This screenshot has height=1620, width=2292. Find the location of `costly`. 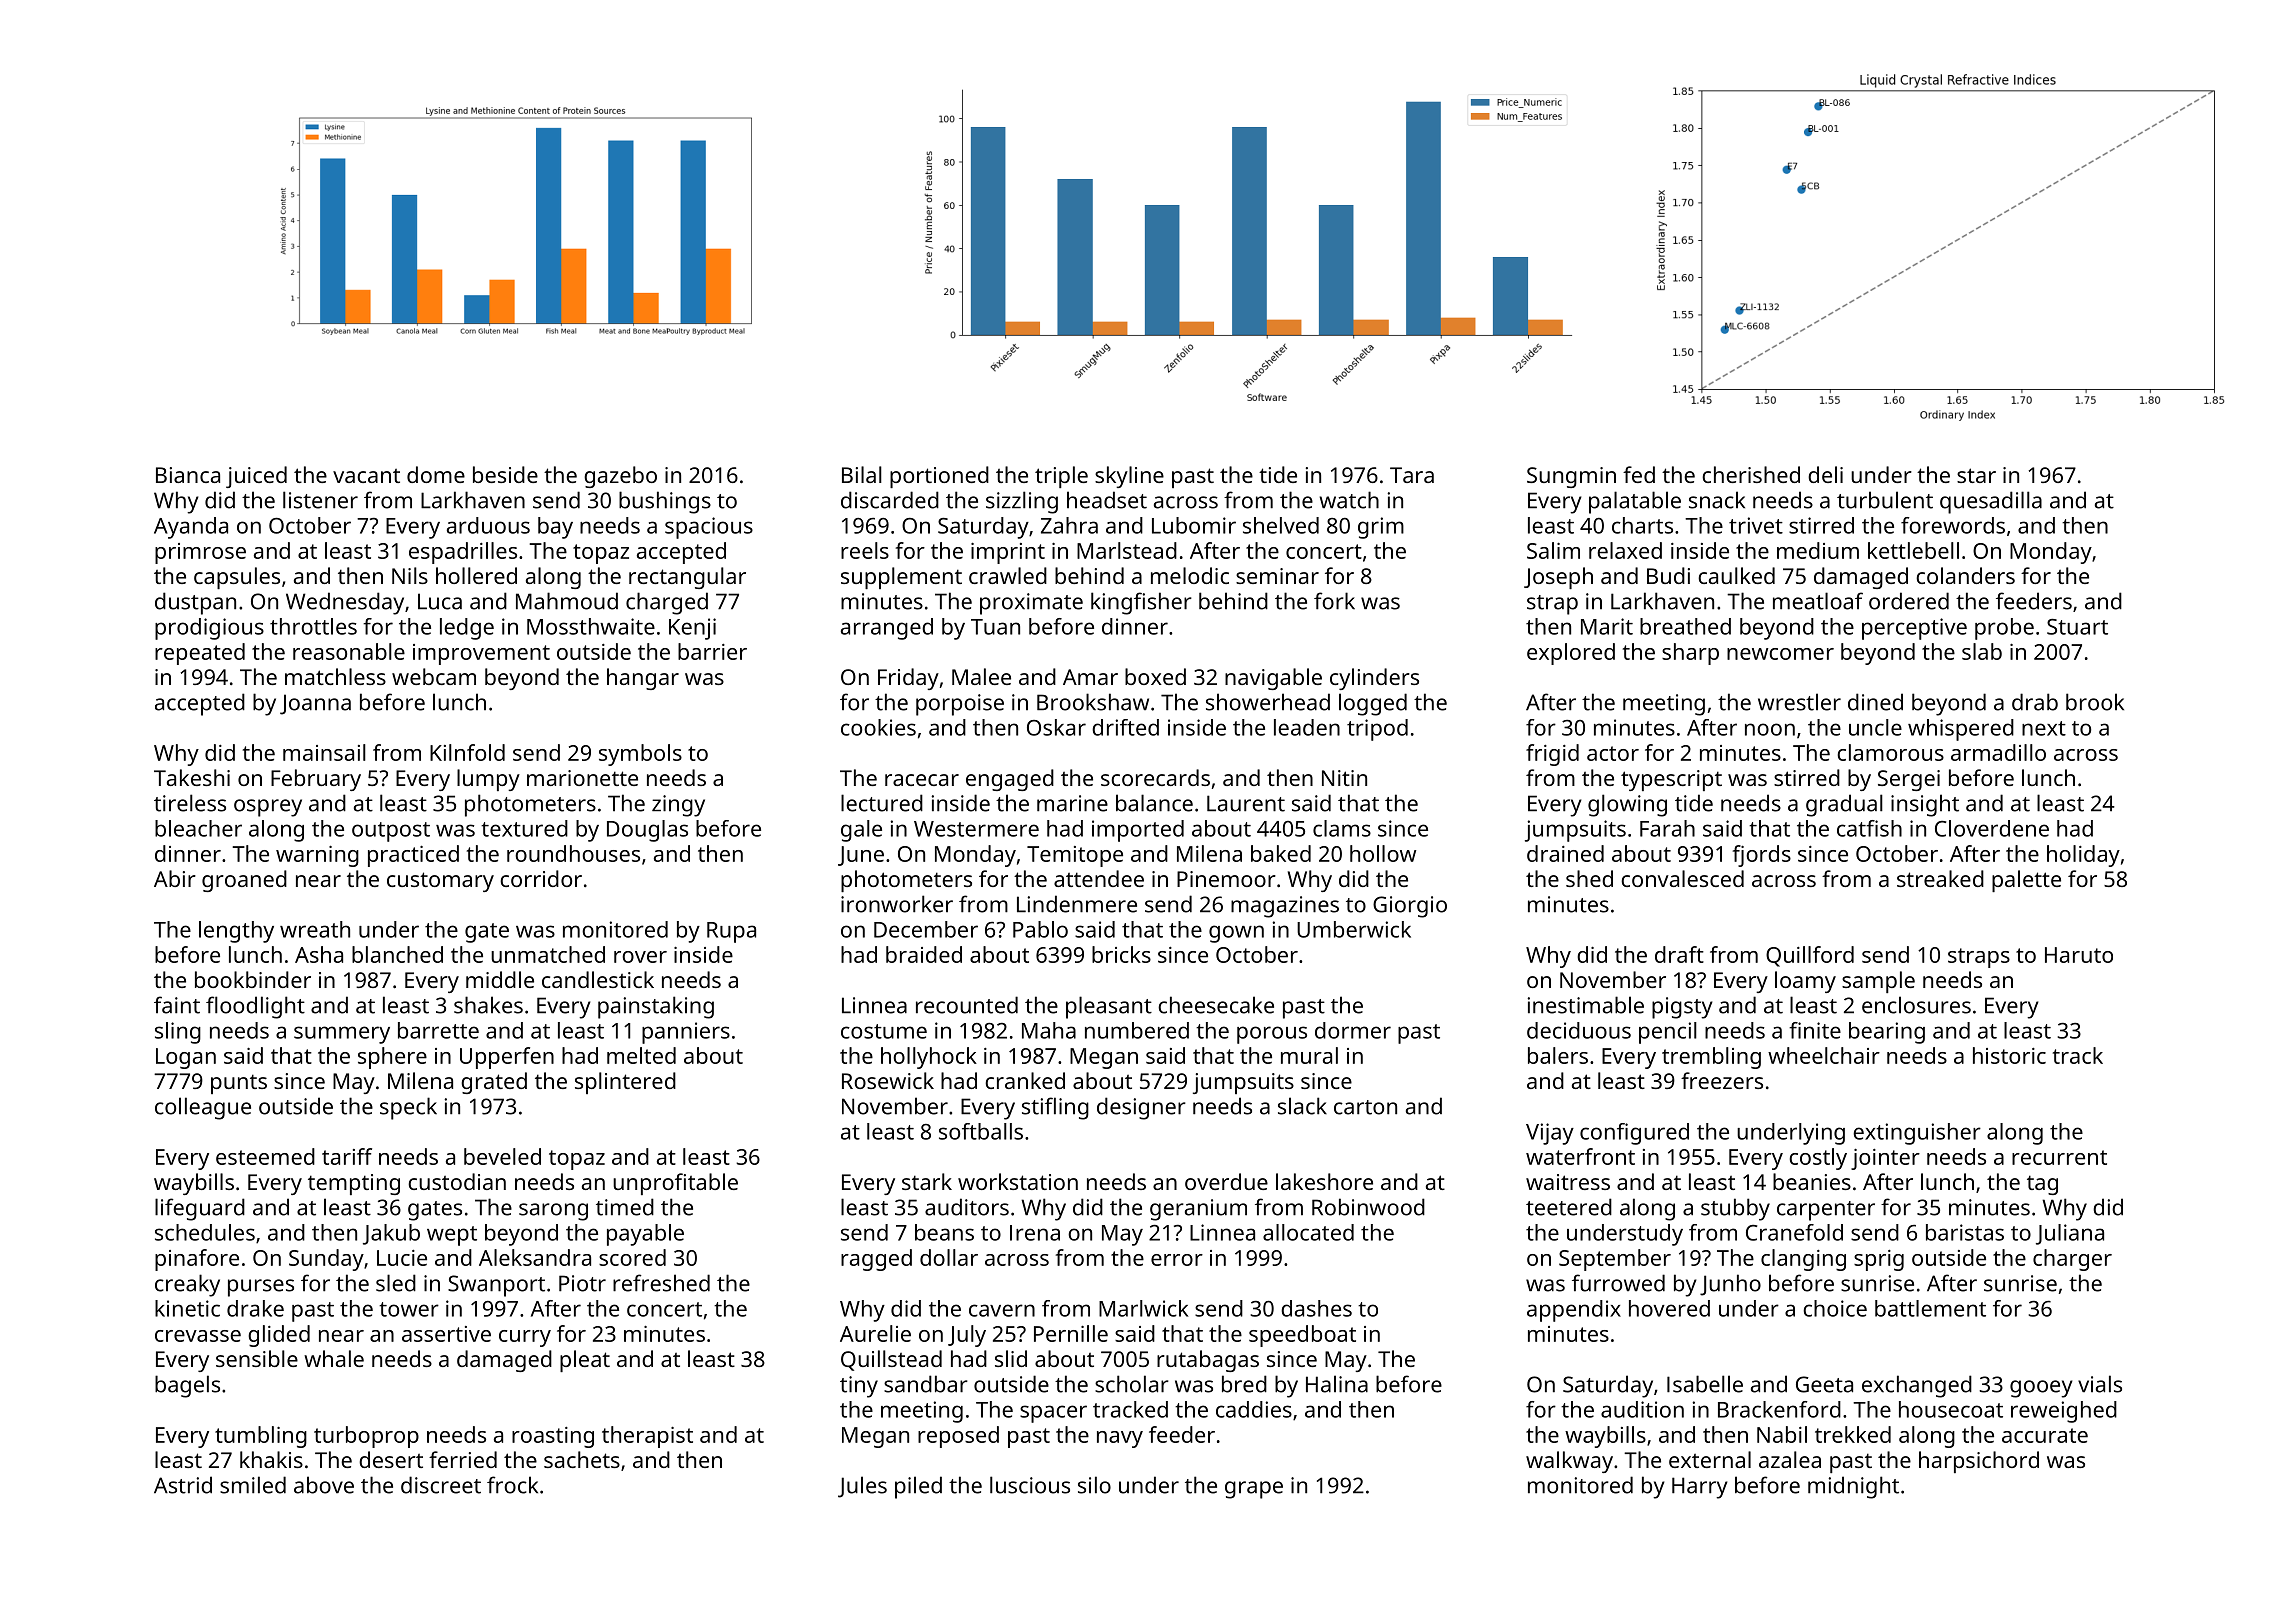

costly is located at coordinates (1818, 1159).
